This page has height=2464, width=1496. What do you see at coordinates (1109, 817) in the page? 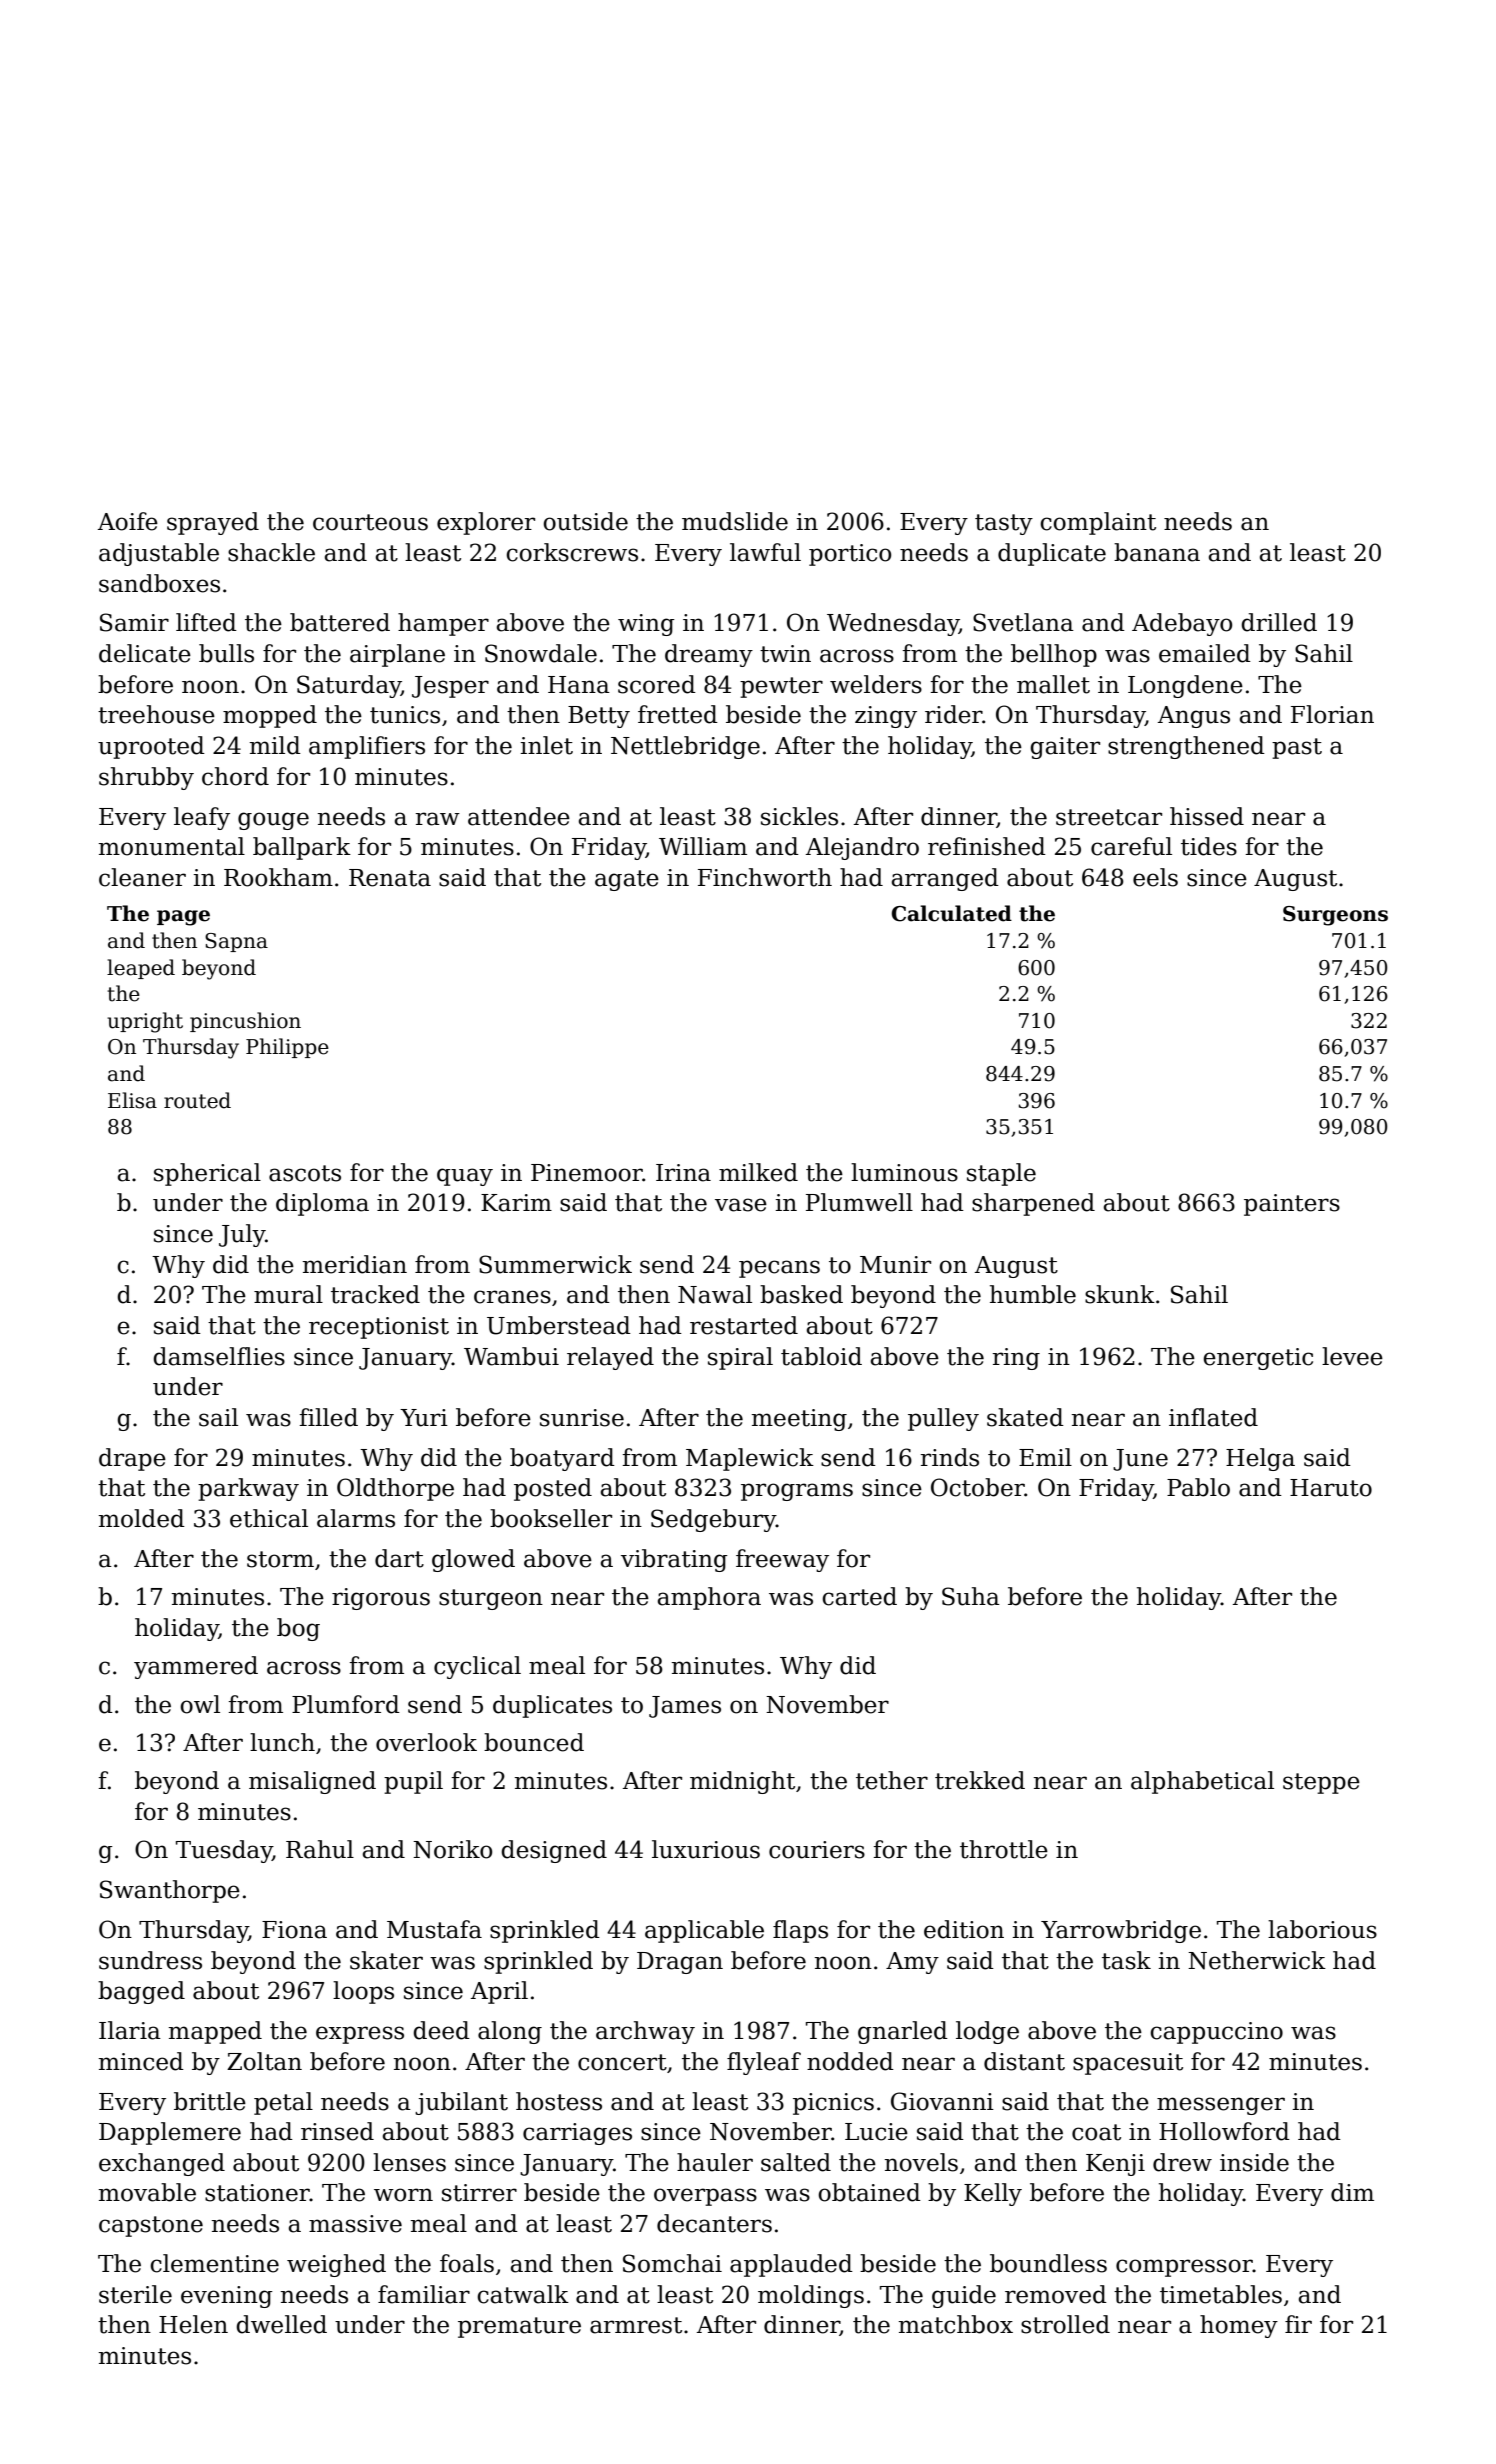
I see `streetcar` at bounding box center [1109, 817].
